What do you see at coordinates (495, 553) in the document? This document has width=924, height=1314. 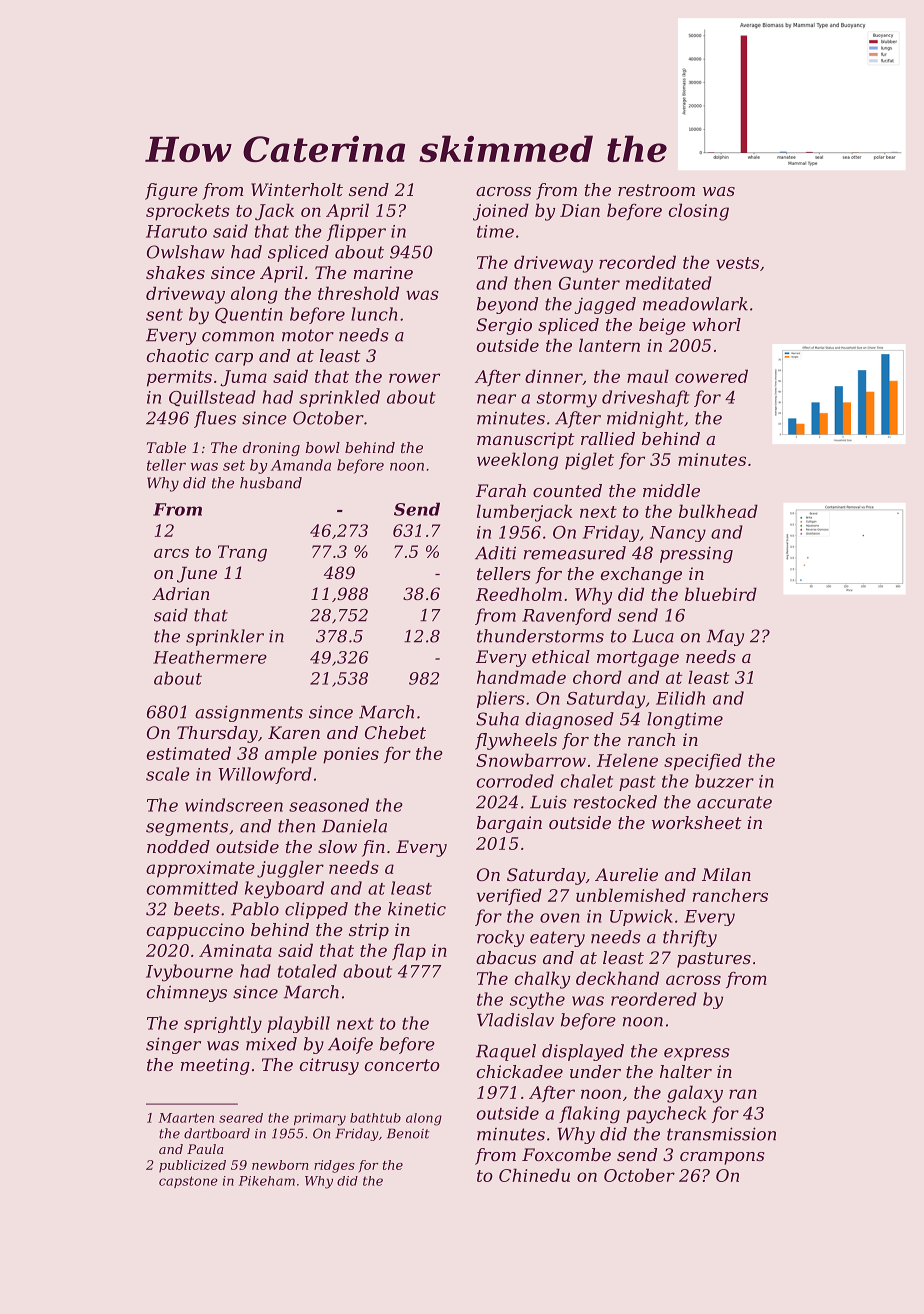 I see `Aditi` at bounding box center [495, 553].
